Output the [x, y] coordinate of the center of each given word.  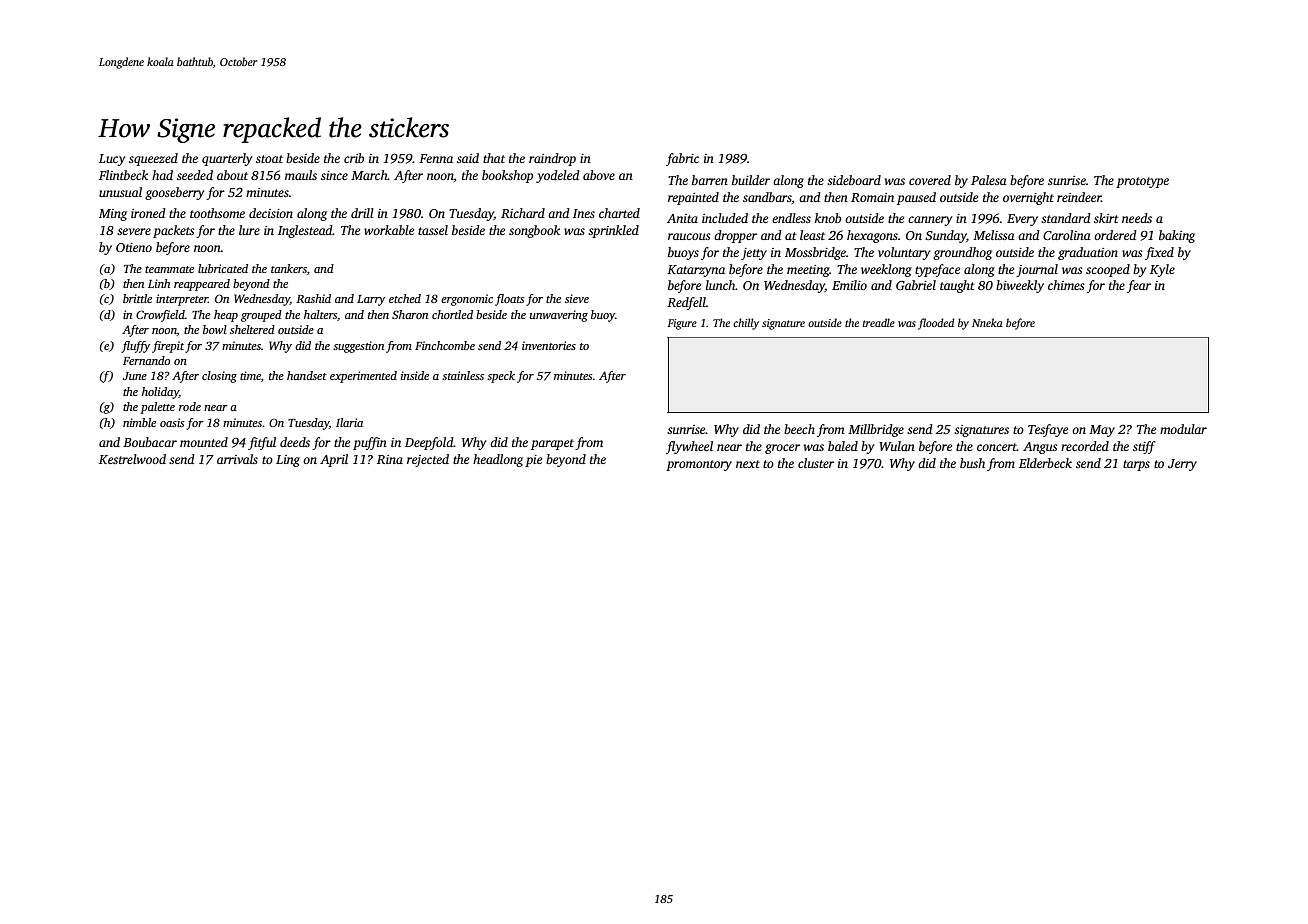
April [334, 460]
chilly [746, 324]
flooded [936, 324]
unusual [120, 192]
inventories [549, 345]
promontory [699, 465]
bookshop [507, 176]
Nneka [987, 322]
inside [415, 375]
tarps [1136, 465]
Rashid [313, 298]
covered [930, 180]
